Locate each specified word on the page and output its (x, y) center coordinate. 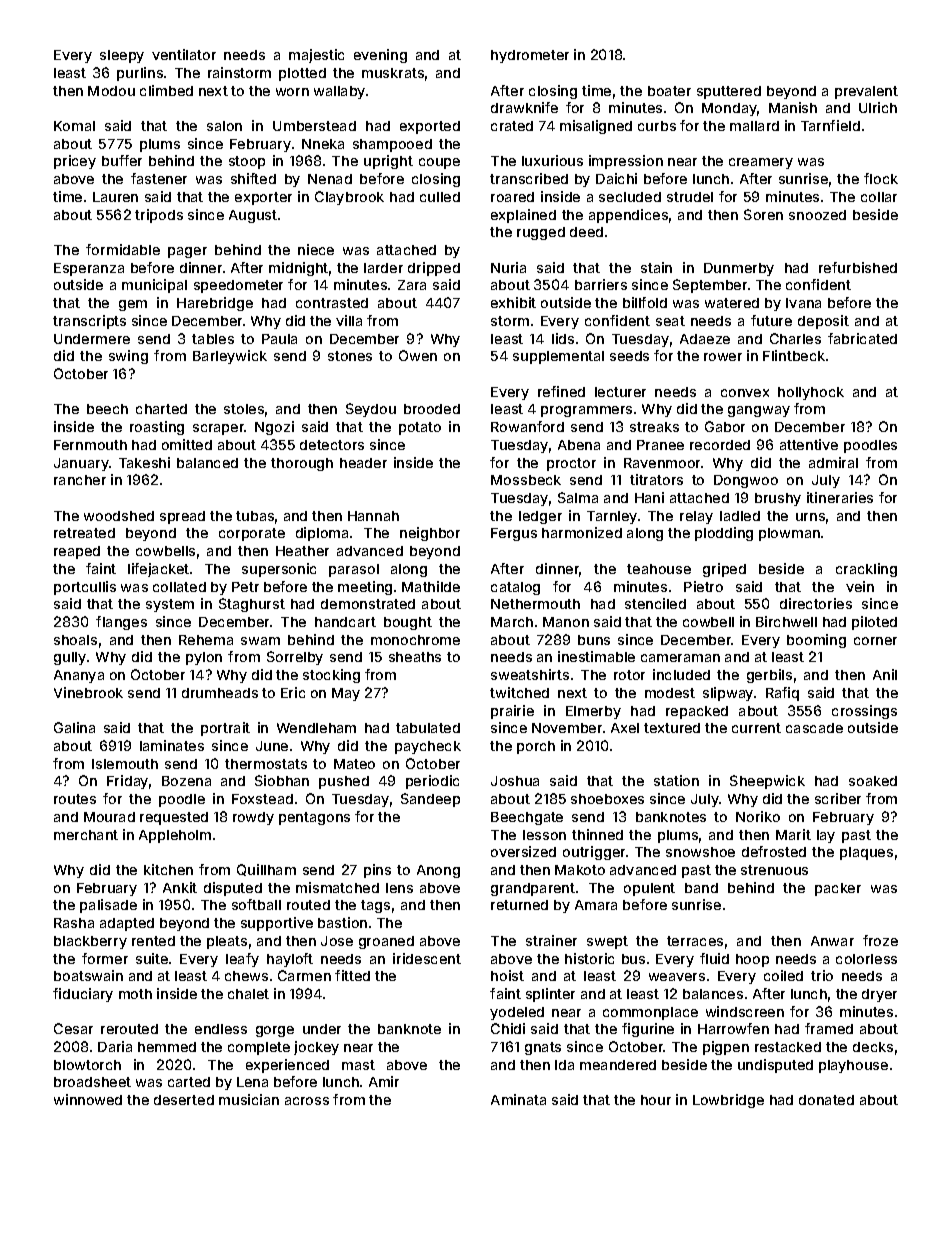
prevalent (866, 92)
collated (179, 587)
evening (380, 56)
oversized (523, 851)
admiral (833, 462)
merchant (86, 835)
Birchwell (786, 621)
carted (189, 1082)
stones (350, 356)
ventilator (184, 54)
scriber (838, 798)
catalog (515, 588)
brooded (432, 409)
